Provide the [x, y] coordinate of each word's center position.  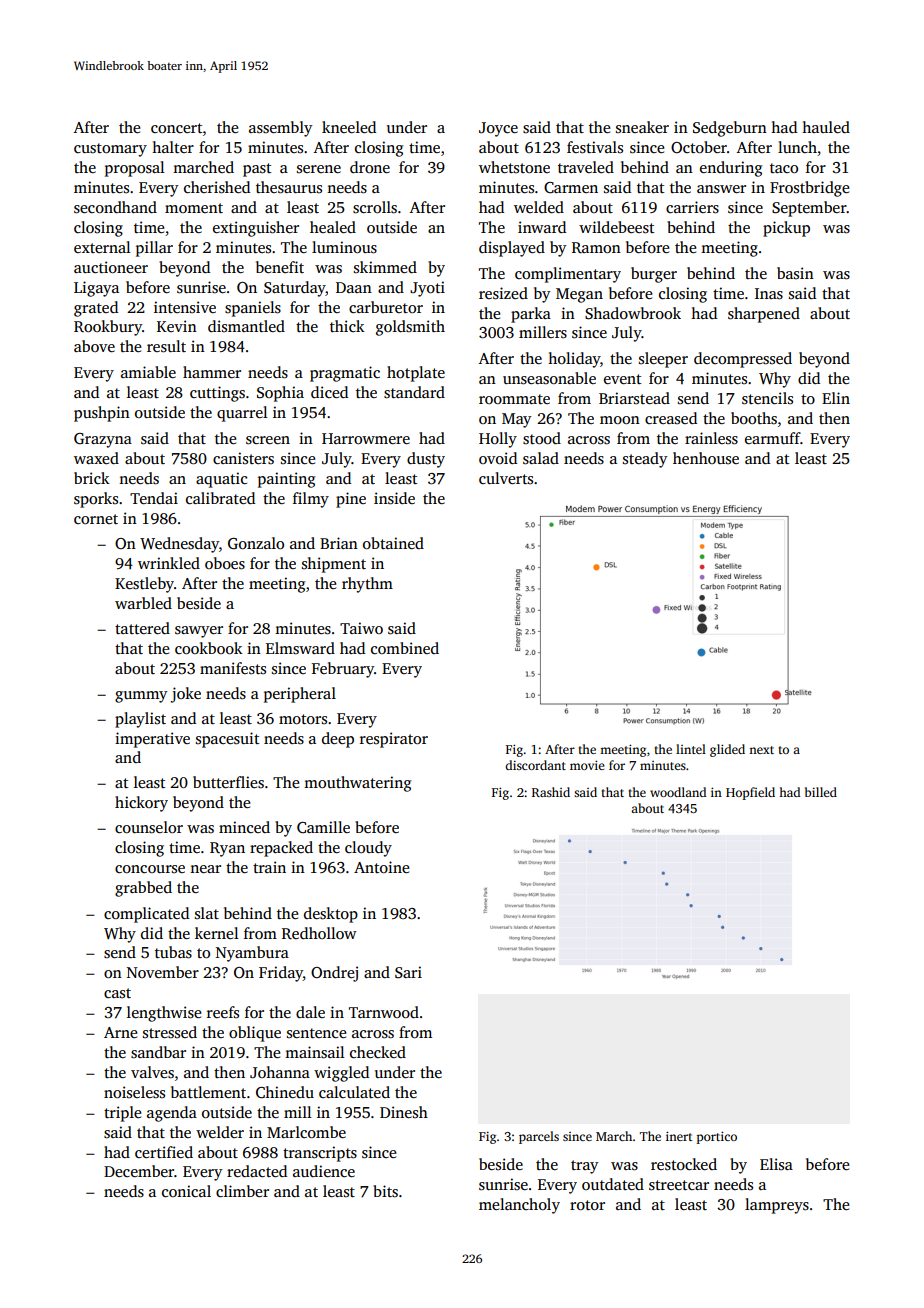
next [761, 750]
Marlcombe [306, 1132]
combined [405, 648]
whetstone [514, 167]
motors [303, 719]
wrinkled [169, 563]
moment [194, 208]
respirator [394, 740]
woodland [678, 792]
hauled [826, 127]
